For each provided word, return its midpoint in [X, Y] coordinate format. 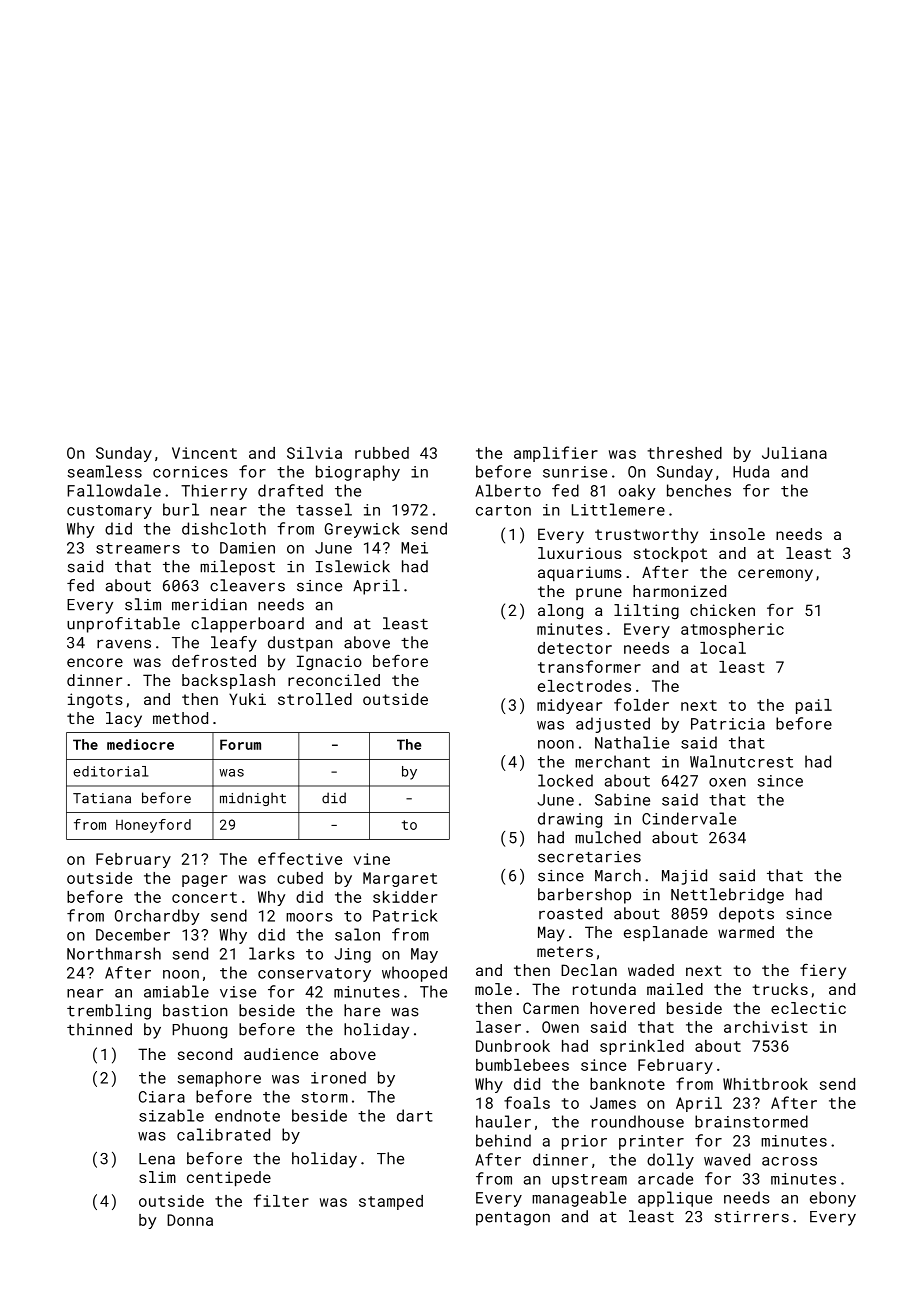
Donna [190, 1220]
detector [575, 648]
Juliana [794, 453]
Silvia [314, 453]
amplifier [556, 454]
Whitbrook [765, 1084]
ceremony [775, 575]
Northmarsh [114, 953]
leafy [234, 644]
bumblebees [522, 1065]
